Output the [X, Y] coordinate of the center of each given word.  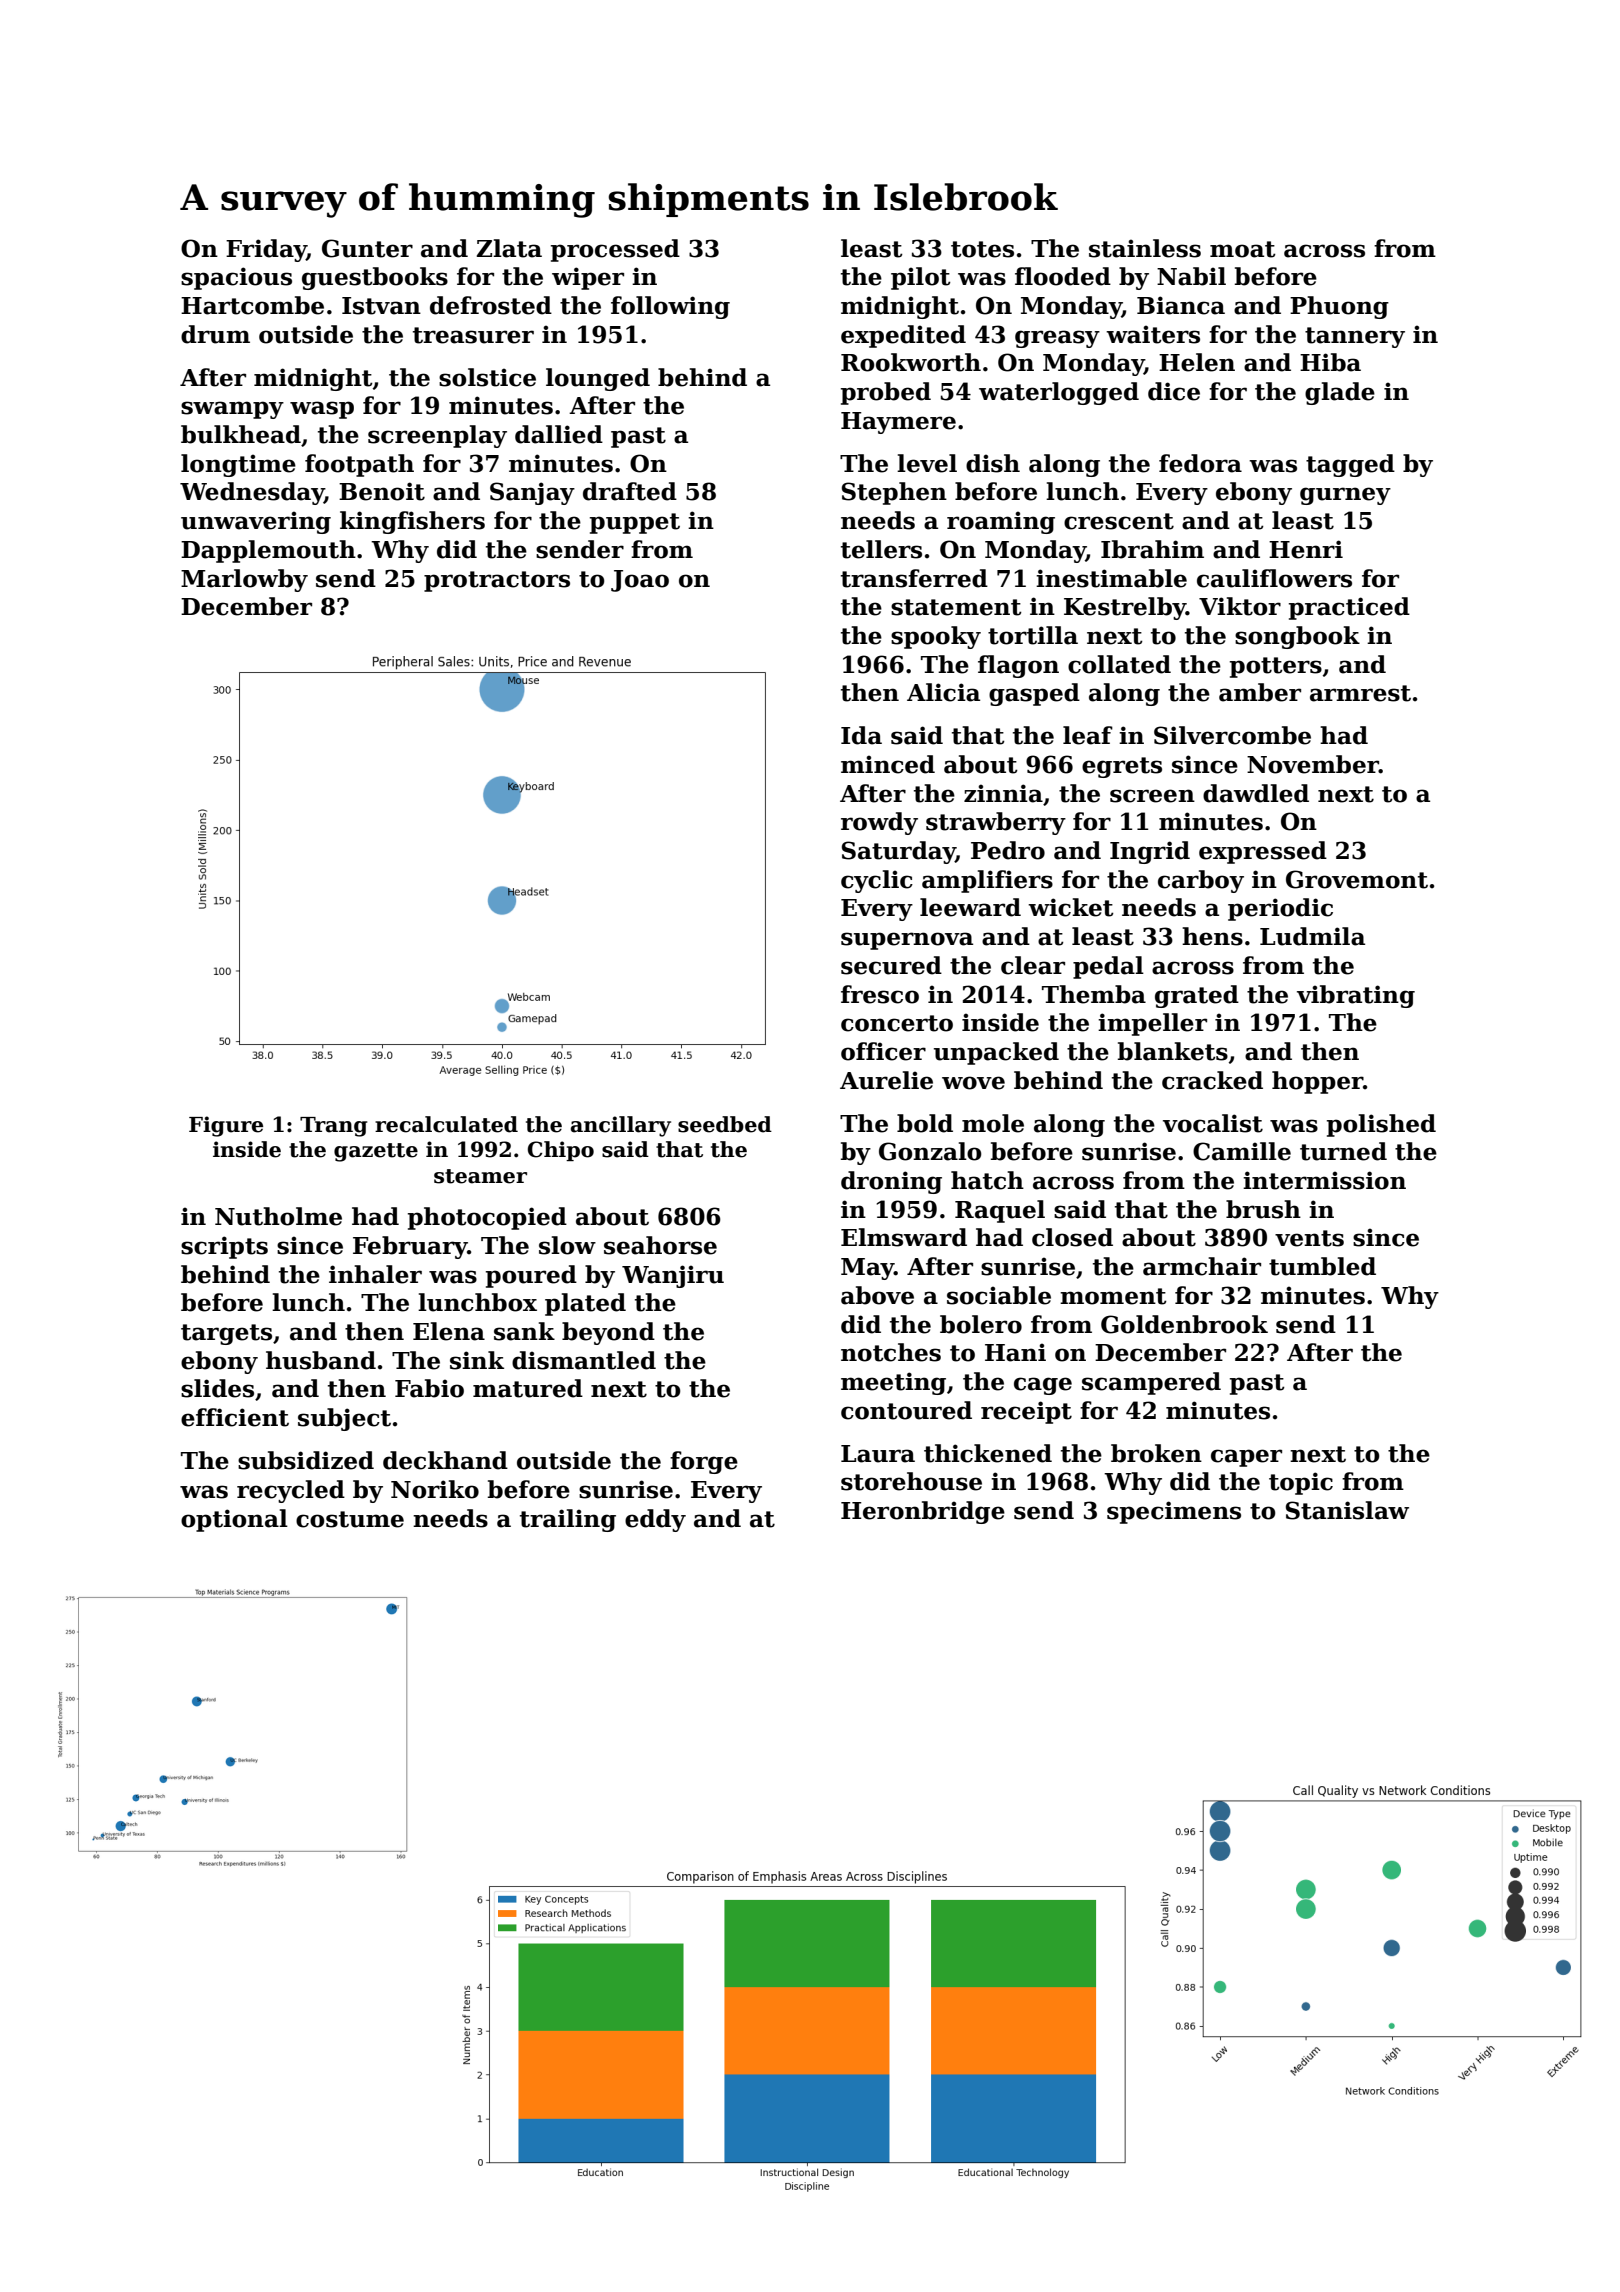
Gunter [367, 248]
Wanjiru [673, 1276]
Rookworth [911, 362]
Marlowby [244, 580]
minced [888, 764]
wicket [1071, 907]
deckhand [445, 1460]
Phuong [1339, 307]
